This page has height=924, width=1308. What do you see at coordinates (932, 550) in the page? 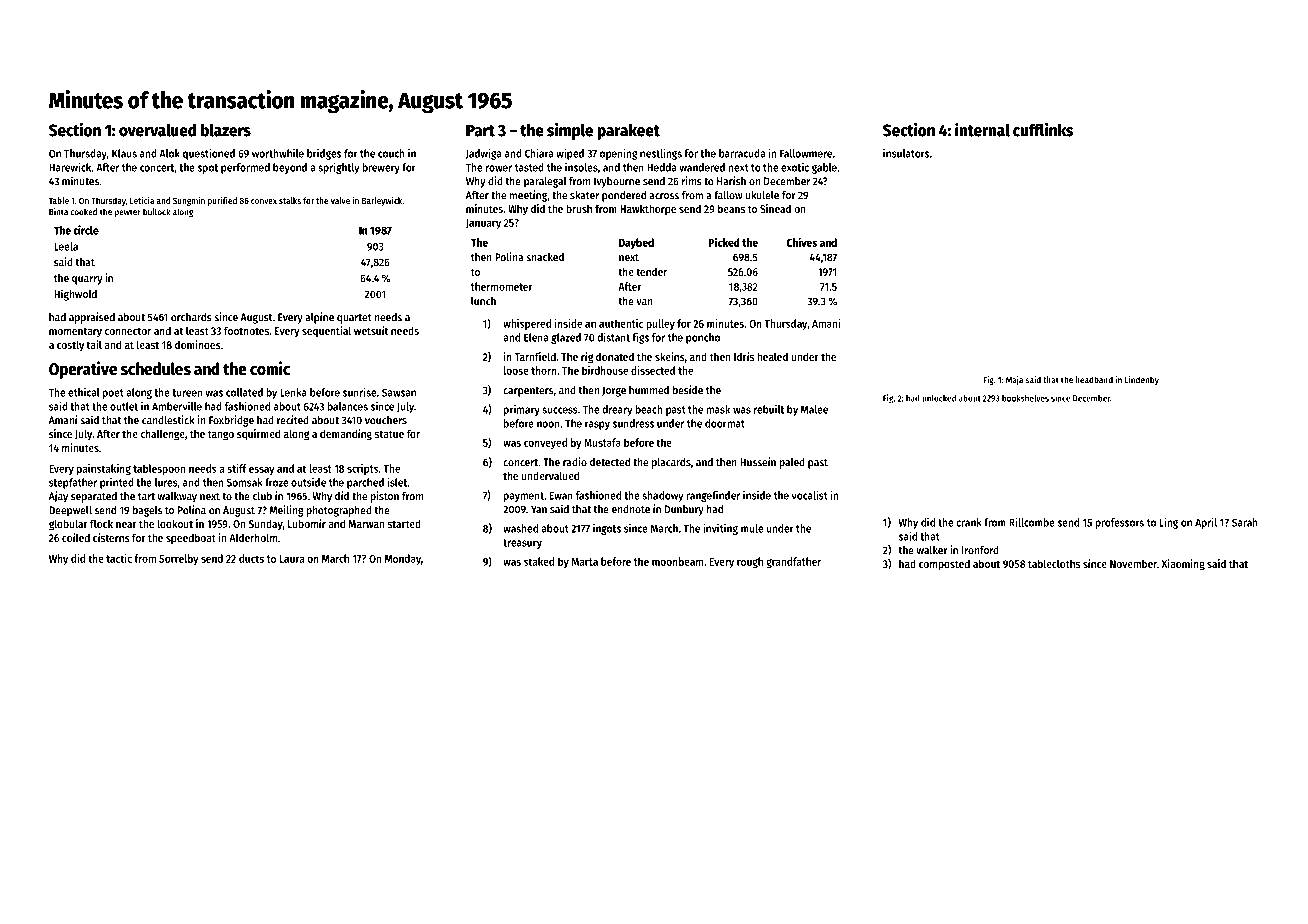
I see `walker` at bounding box center [932, 550].
